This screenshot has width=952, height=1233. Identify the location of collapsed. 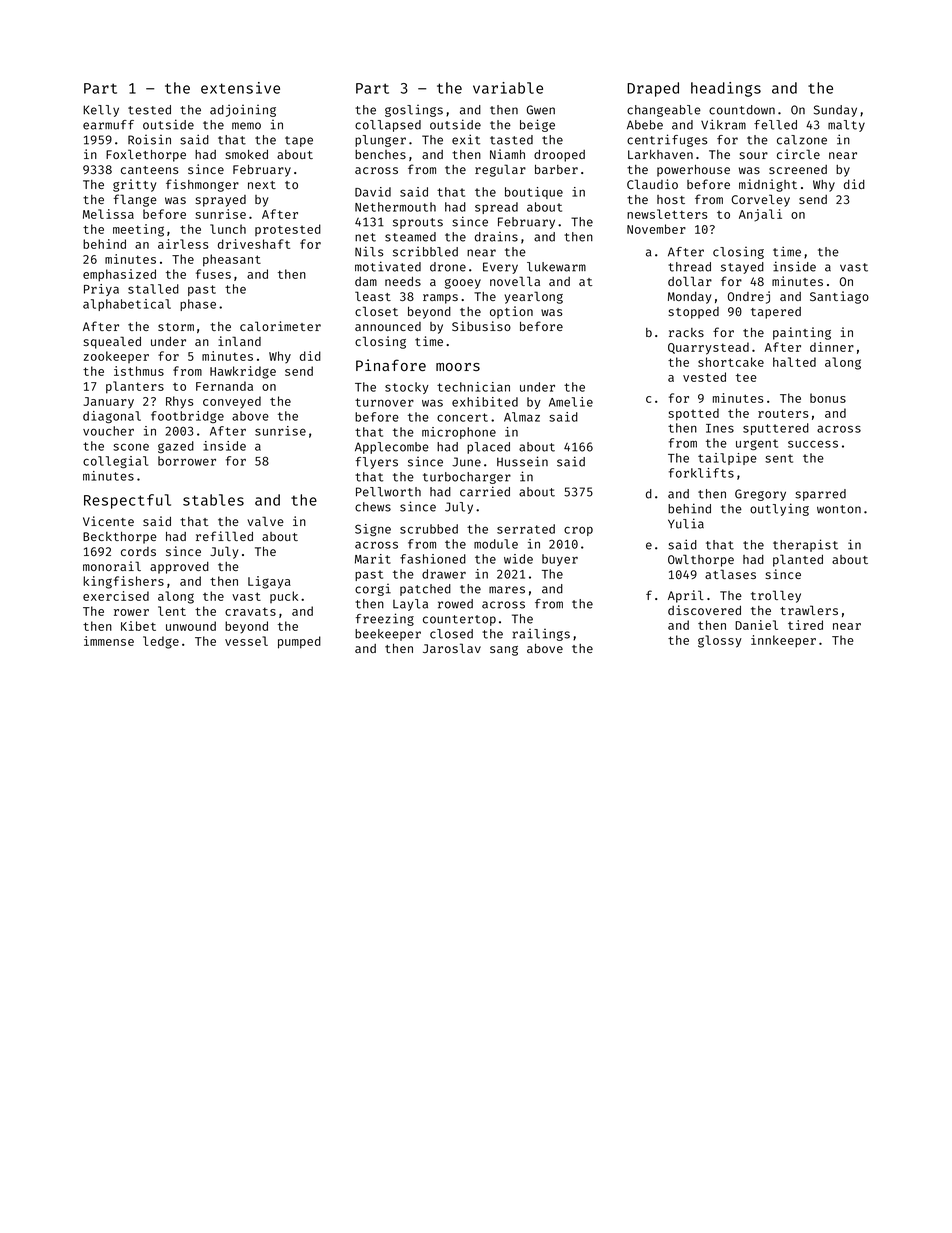
(388, 126).
